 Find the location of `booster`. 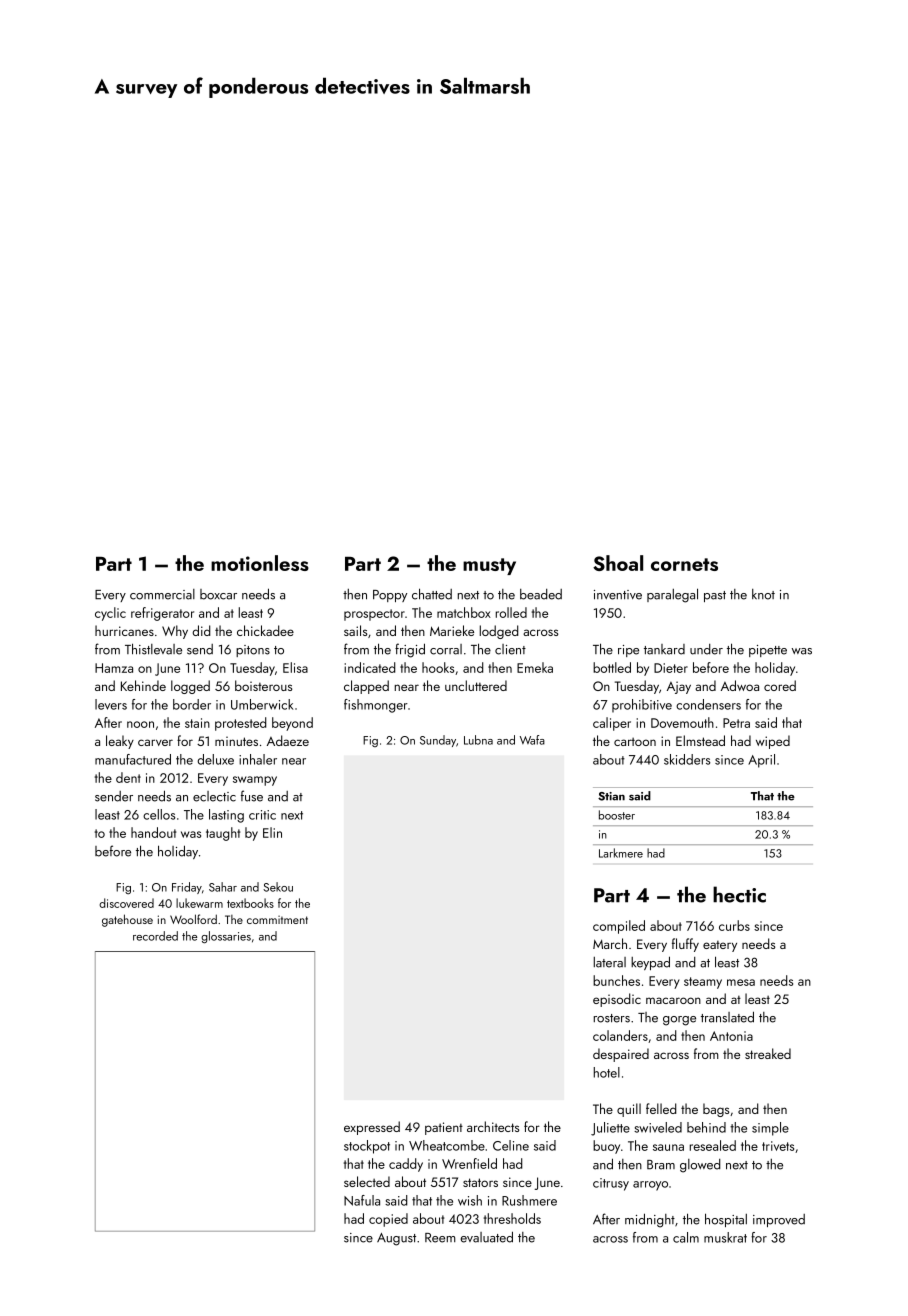

booster is located at coordinates (617, 815).
